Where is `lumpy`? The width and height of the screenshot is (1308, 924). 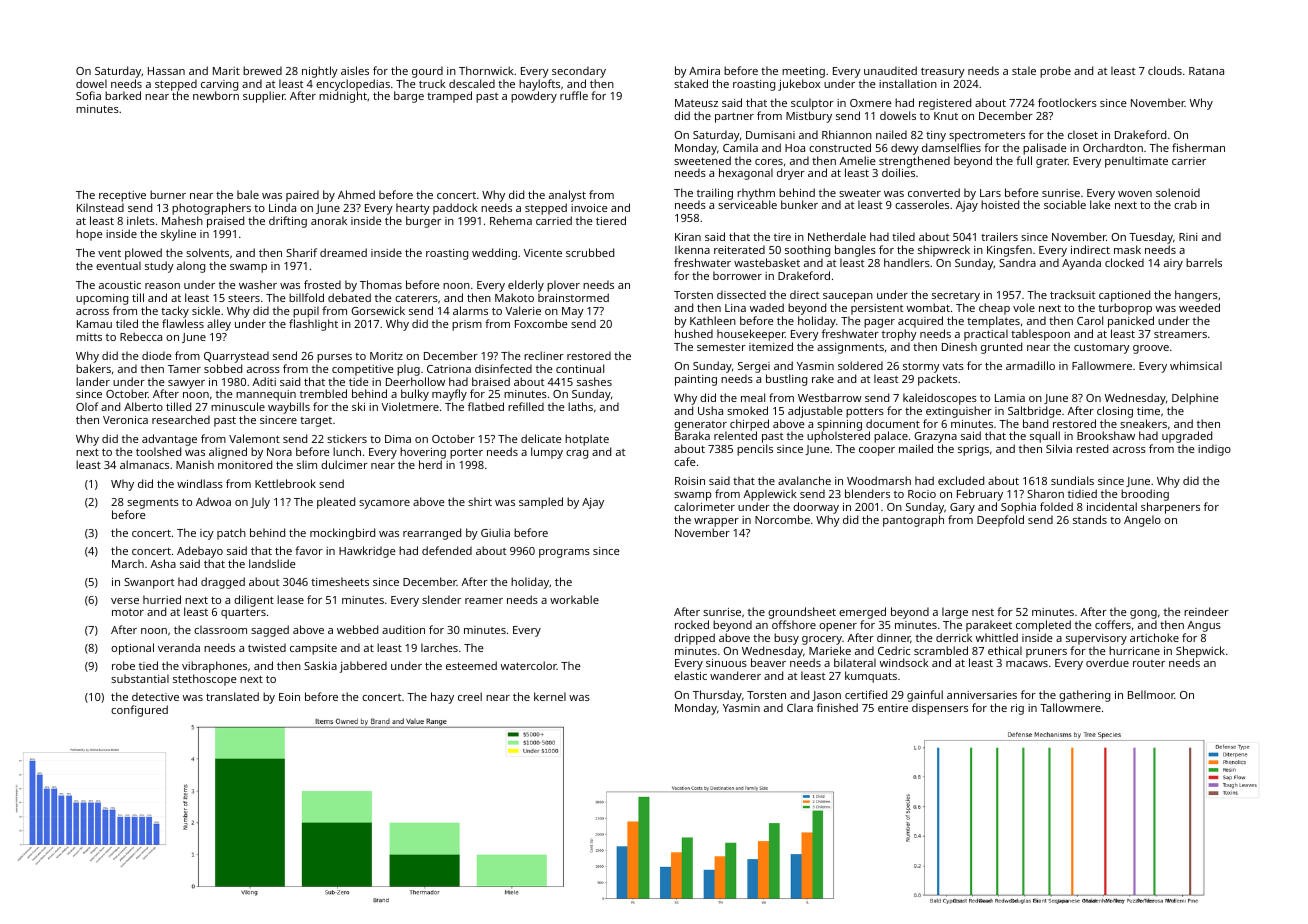
lumpy is located at coordinates (547, 453).
